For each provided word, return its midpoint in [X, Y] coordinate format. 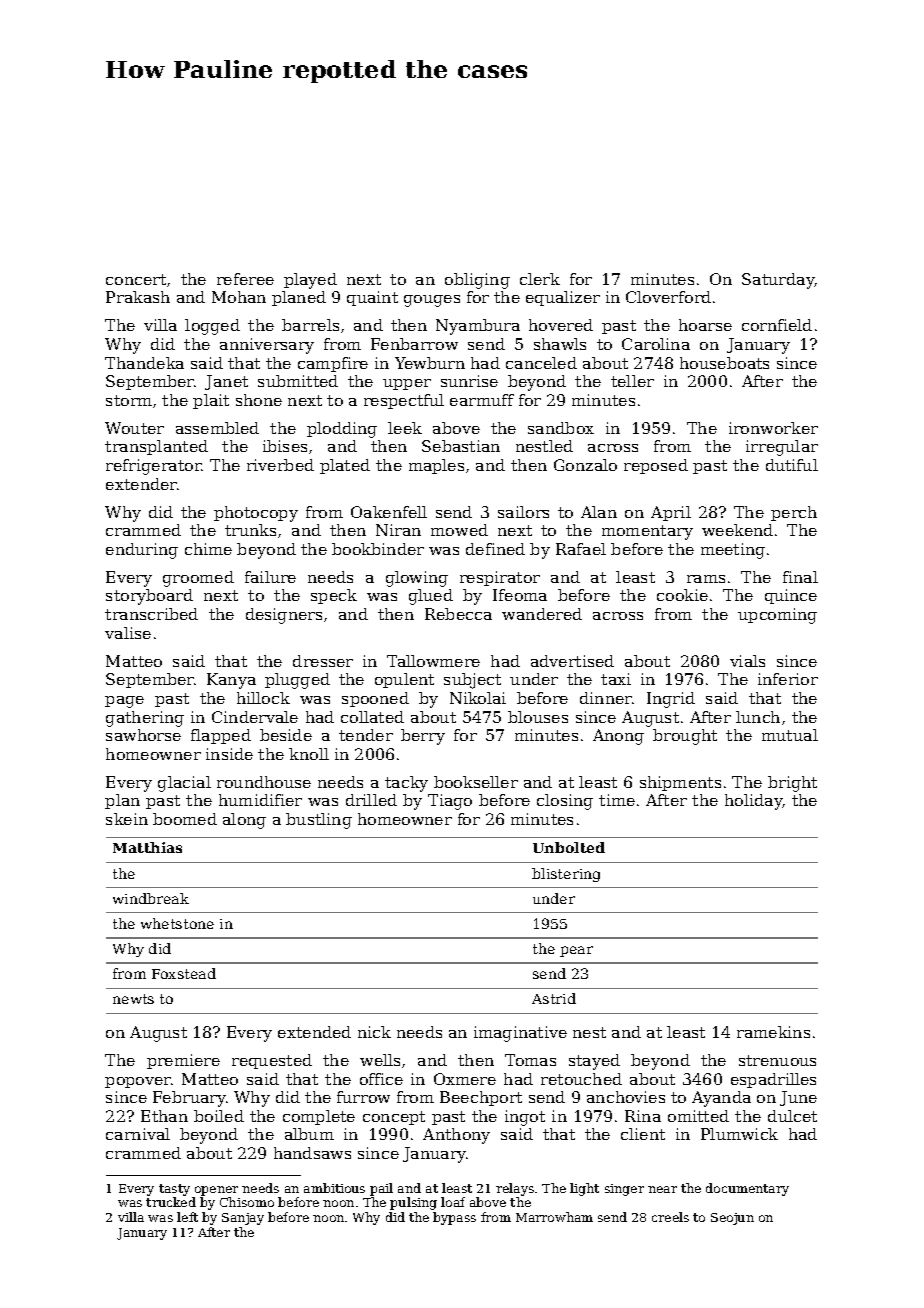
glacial [184, 784]
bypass [454, 1218]
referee [245, 279]
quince [791, 596]
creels [670, 1217]
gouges [432, 301]
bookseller [476, 782]
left [187, 1217]
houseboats [724, 363]
